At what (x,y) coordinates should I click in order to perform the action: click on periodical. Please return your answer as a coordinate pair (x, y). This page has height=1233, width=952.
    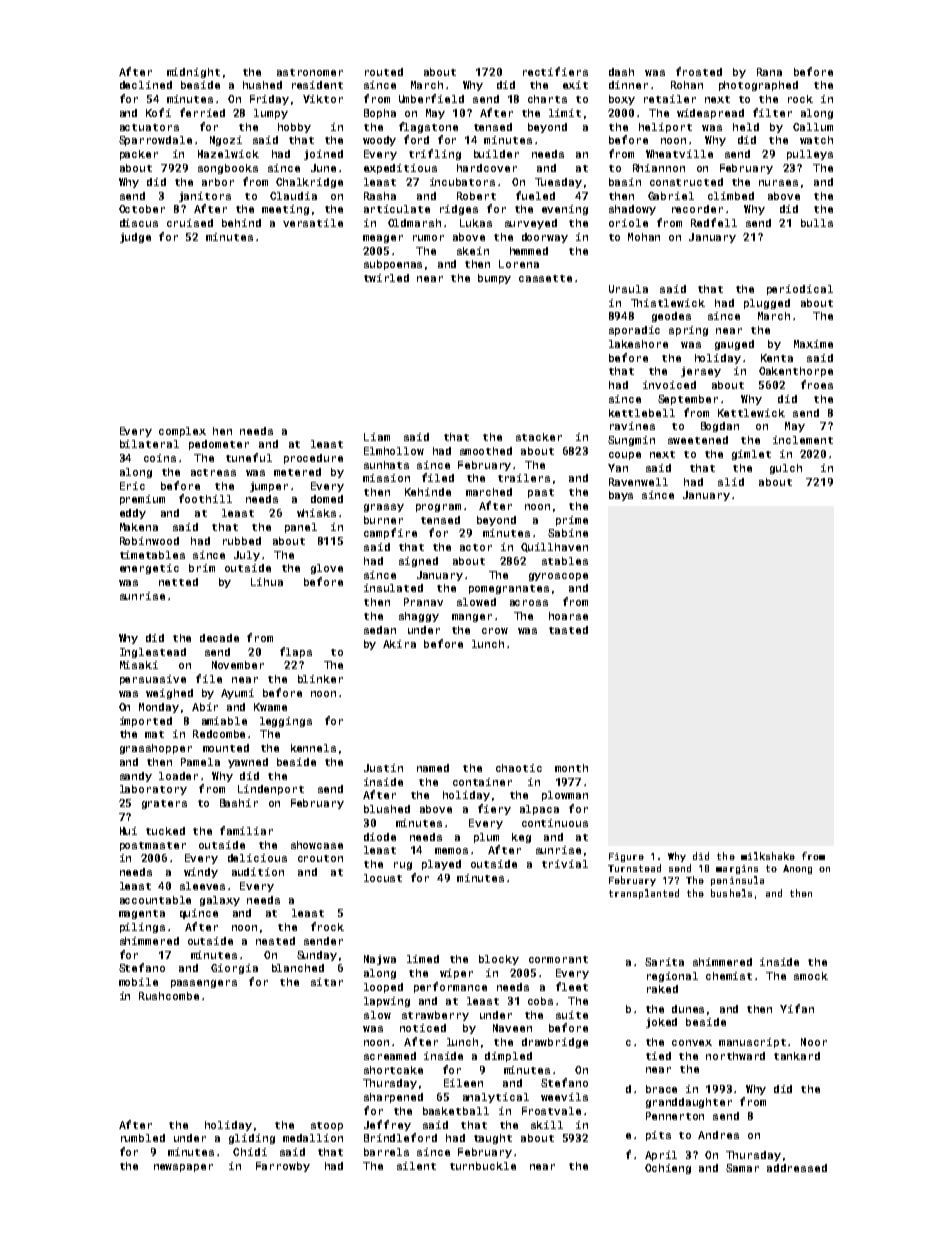
    Looking at the image, I should click on (800, 290).
